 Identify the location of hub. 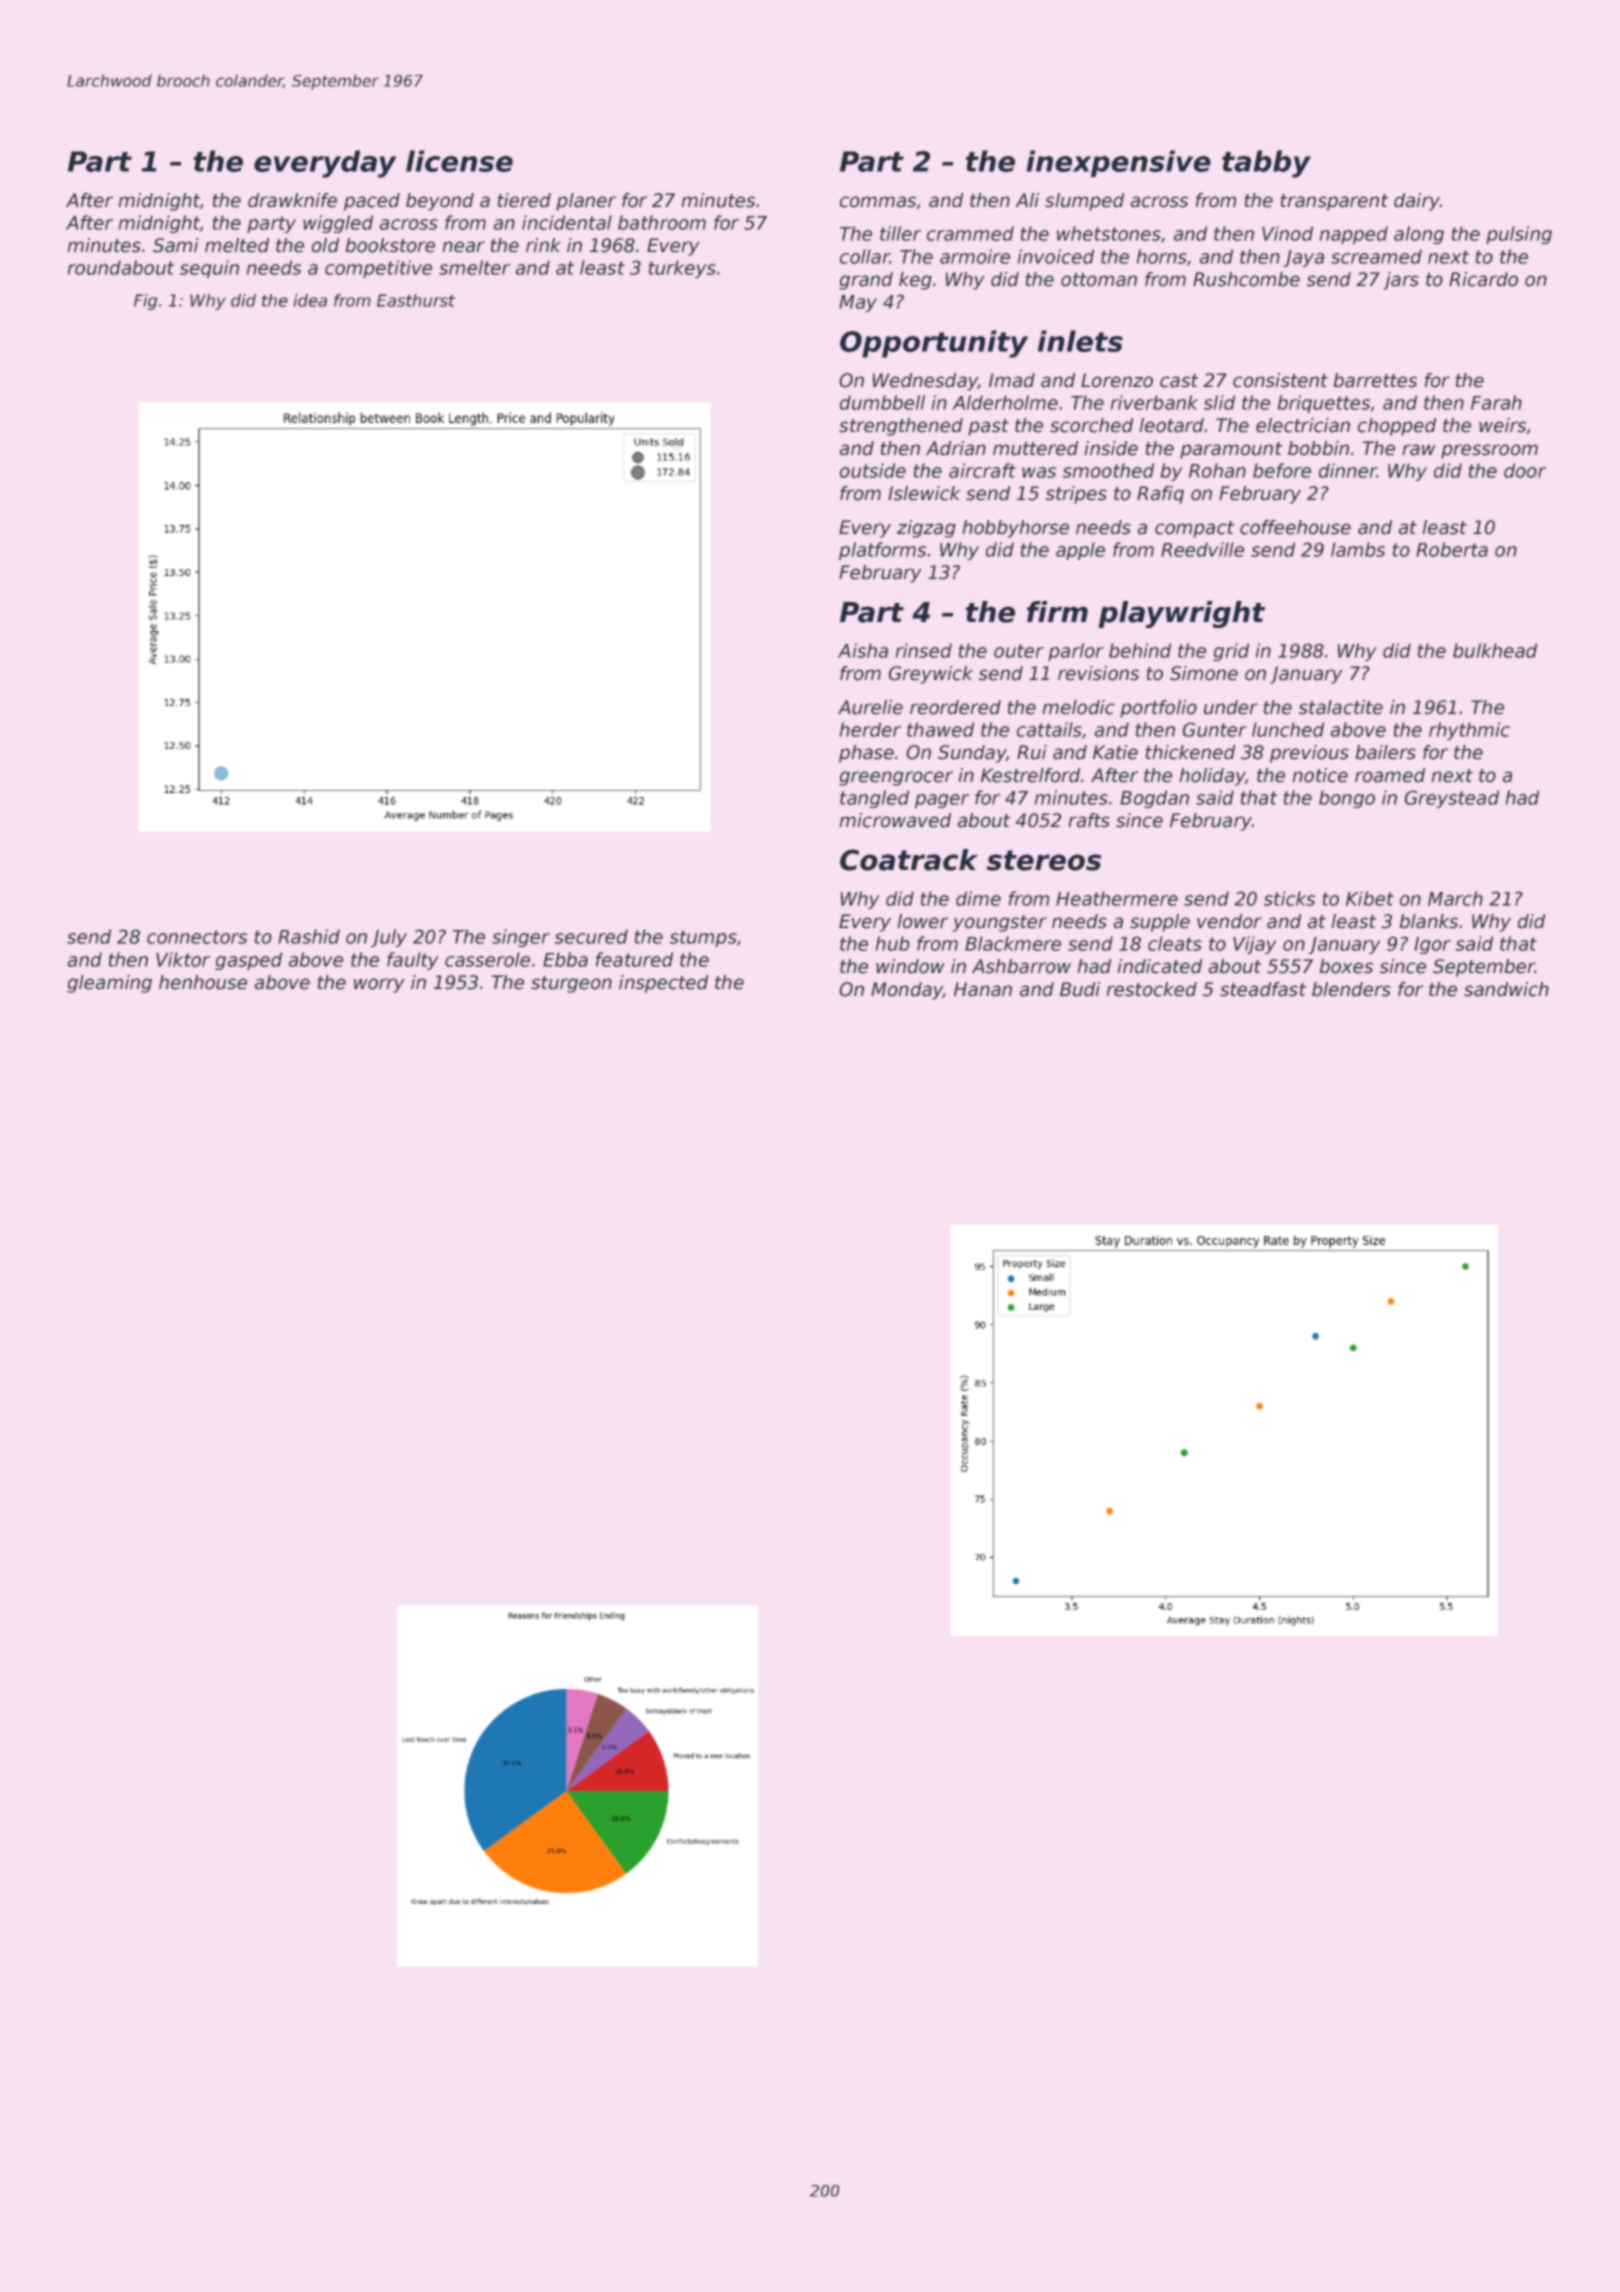
(892, 943).
